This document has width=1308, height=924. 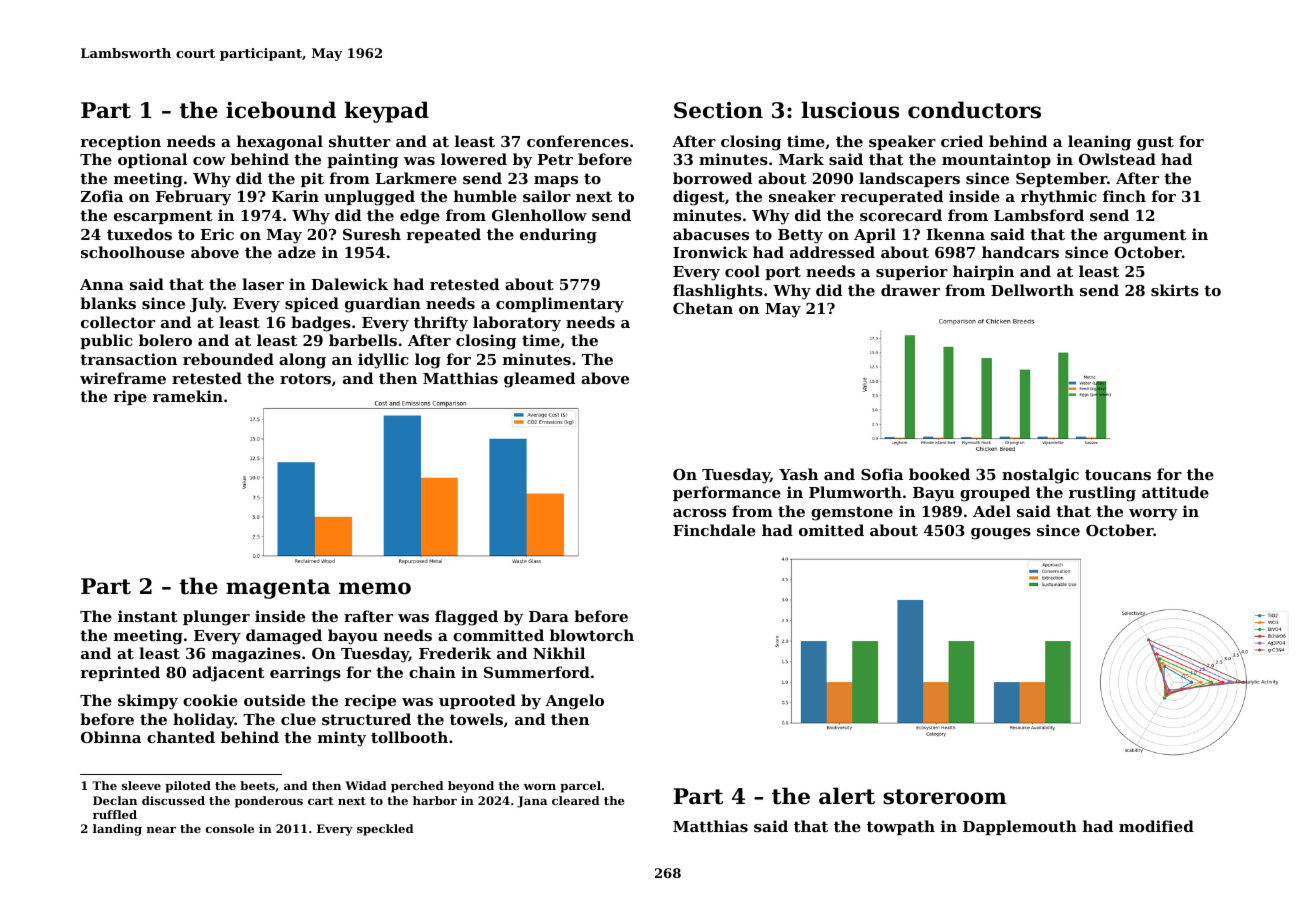 I want to click on gouges, so click(x=1001, y=534).
